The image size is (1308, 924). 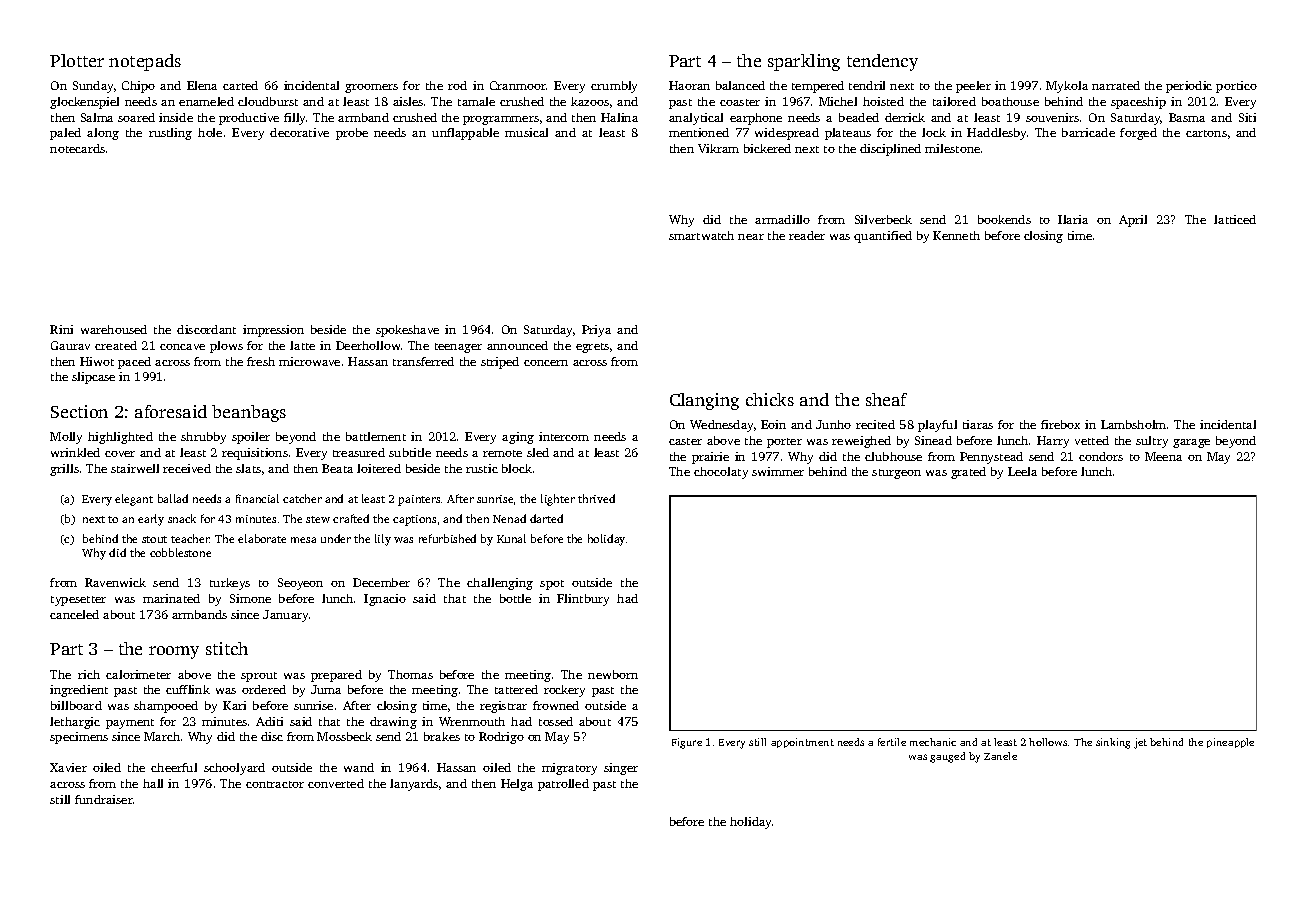 What do you see at coordinates (77, 148) in the screenshot?
I see `notecards` at bounding box center [77, 148].
